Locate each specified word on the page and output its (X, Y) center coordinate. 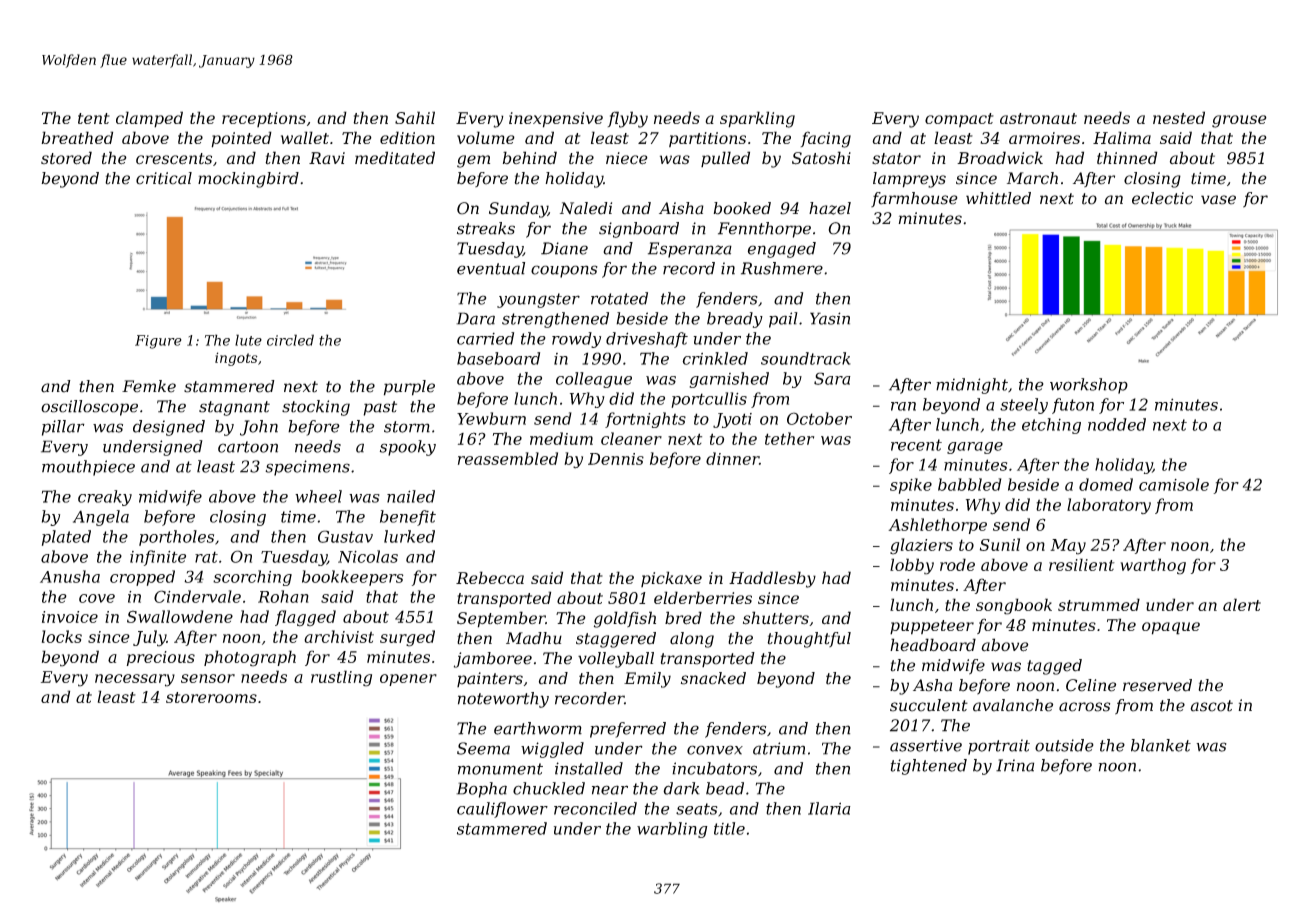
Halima (1122, 137)
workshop (1089, 386)
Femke (149, 386)
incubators (714, 768)
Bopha (481, 790)
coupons (564, 271)
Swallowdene (180, 616)
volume (486, 137)
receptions (264, 119)
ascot (1211, 706)
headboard (933, 645)
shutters (776, 618)
